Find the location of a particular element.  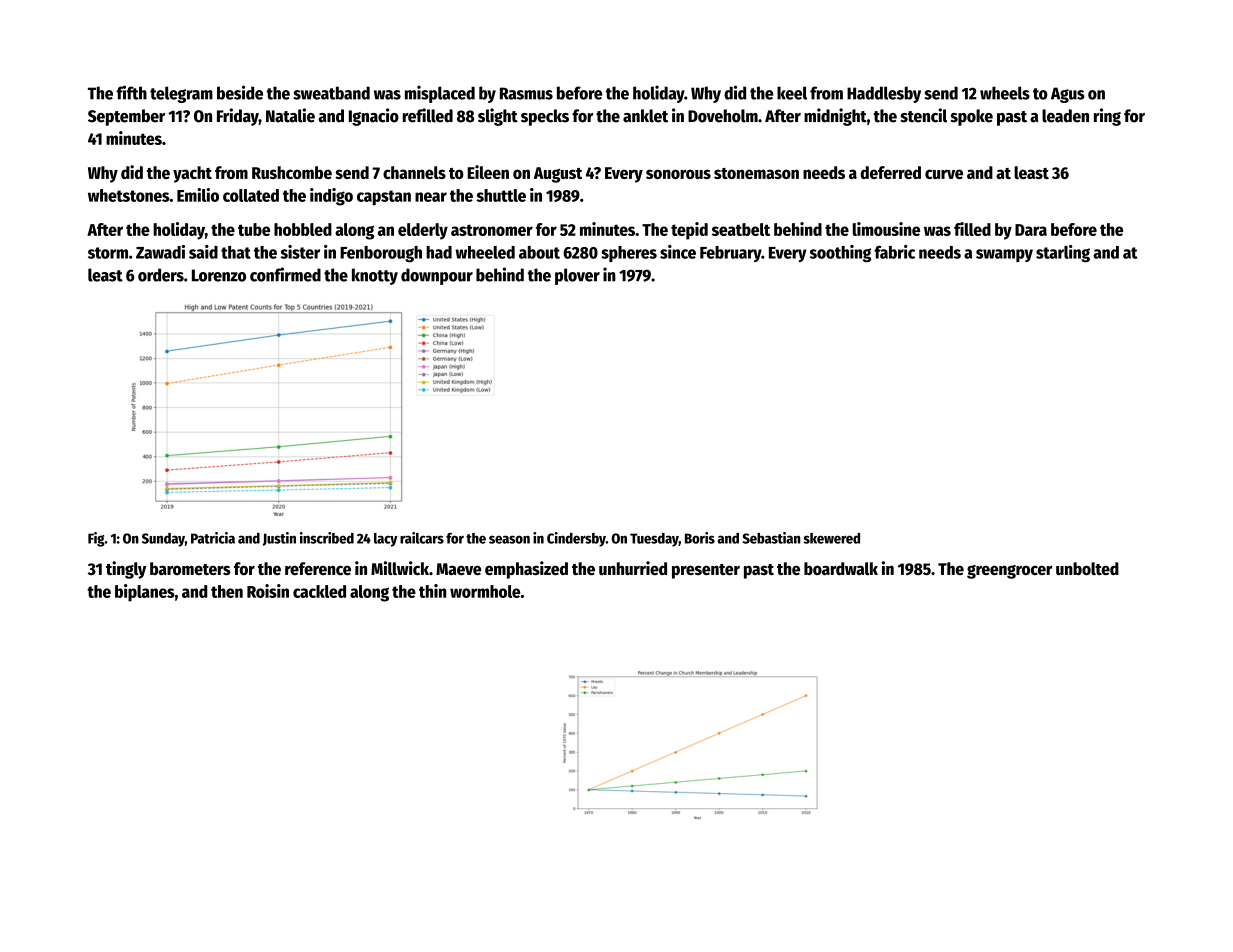

swampy is located at coordinates (1004, 255).
